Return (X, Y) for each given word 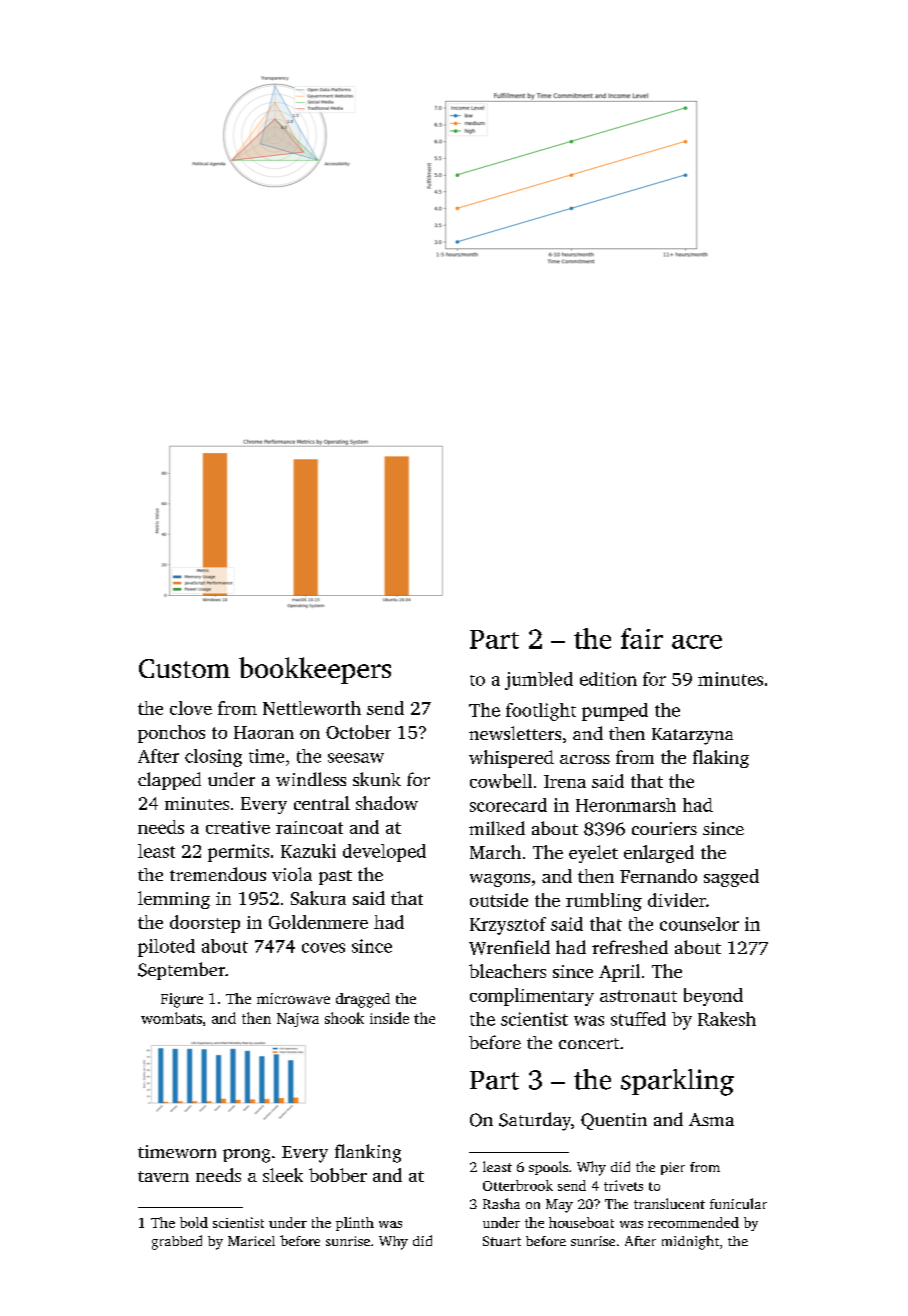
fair (642, 638)
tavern (163, 1176)
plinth (355, 1224)
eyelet (593, 854)
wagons (500, 880)
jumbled (539, 681)
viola (292, 874)
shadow (387, 803)
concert (589, 1043)
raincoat (309, 827)
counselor (699, 924)
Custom (184, 668)
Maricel (251, 1241)
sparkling (677, 1082)
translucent (669, 1203)
